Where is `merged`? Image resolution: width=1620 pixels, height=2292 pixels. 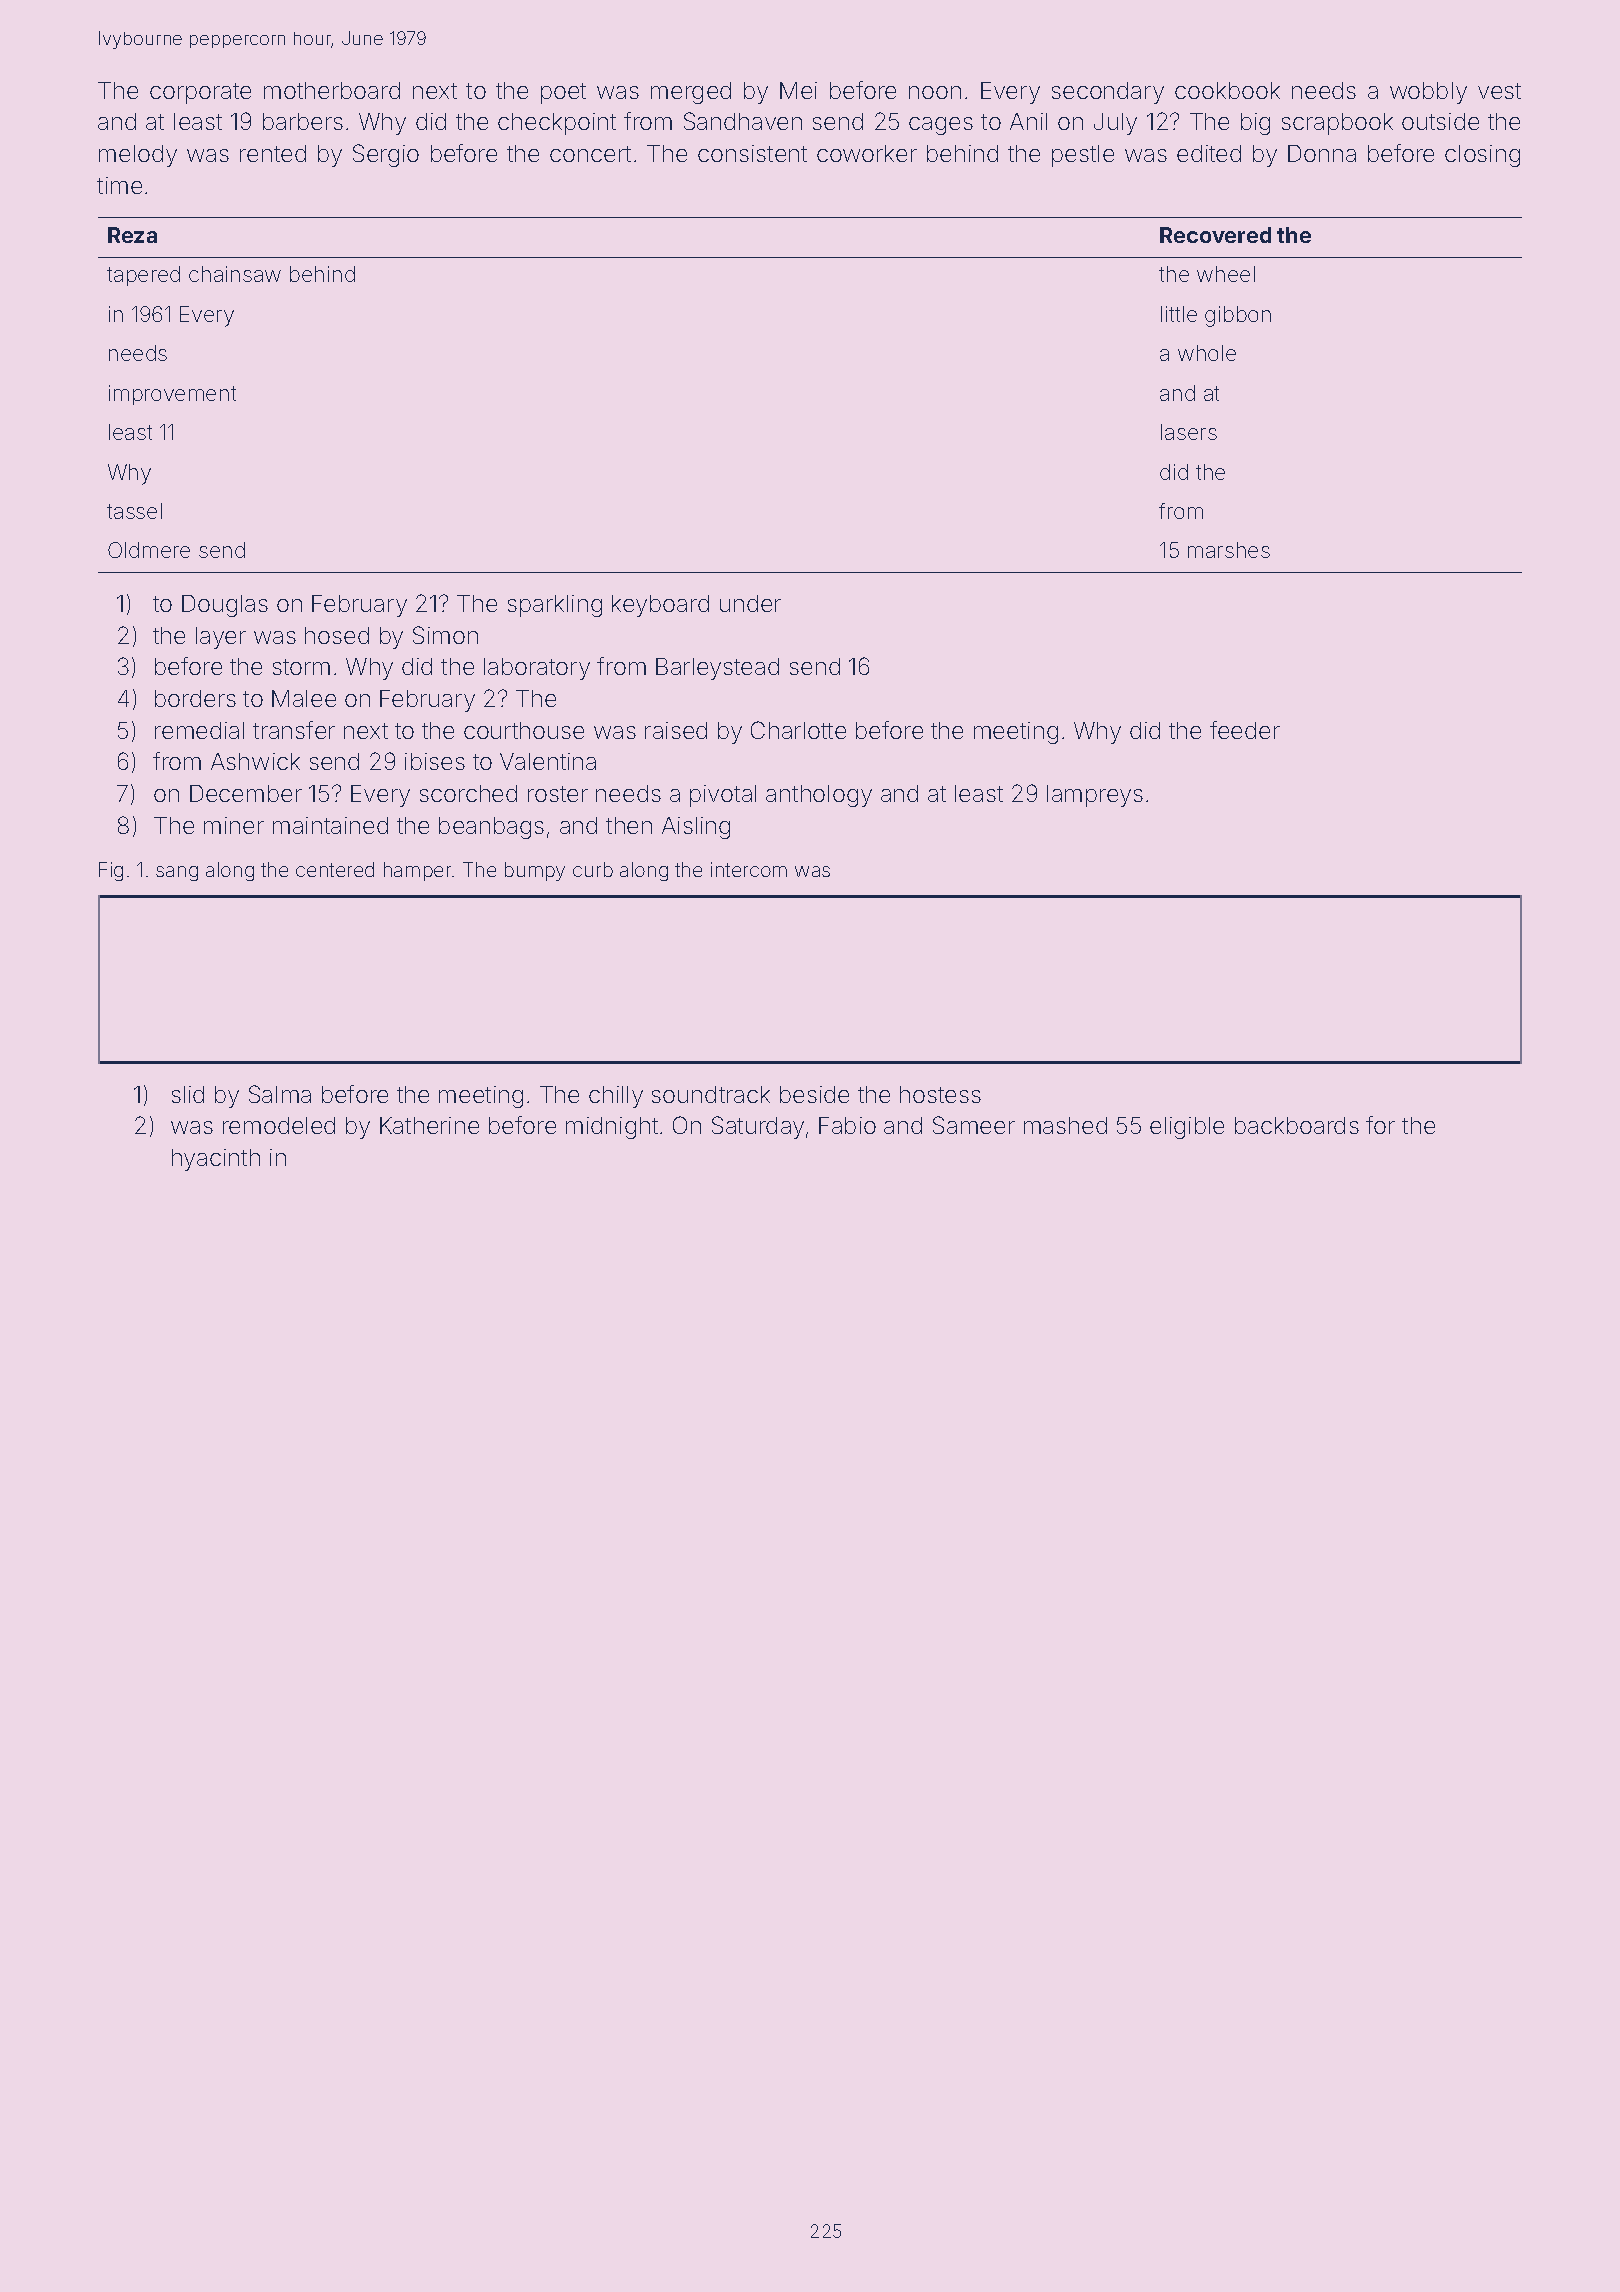
merged is located at coordinates (691, 93).
